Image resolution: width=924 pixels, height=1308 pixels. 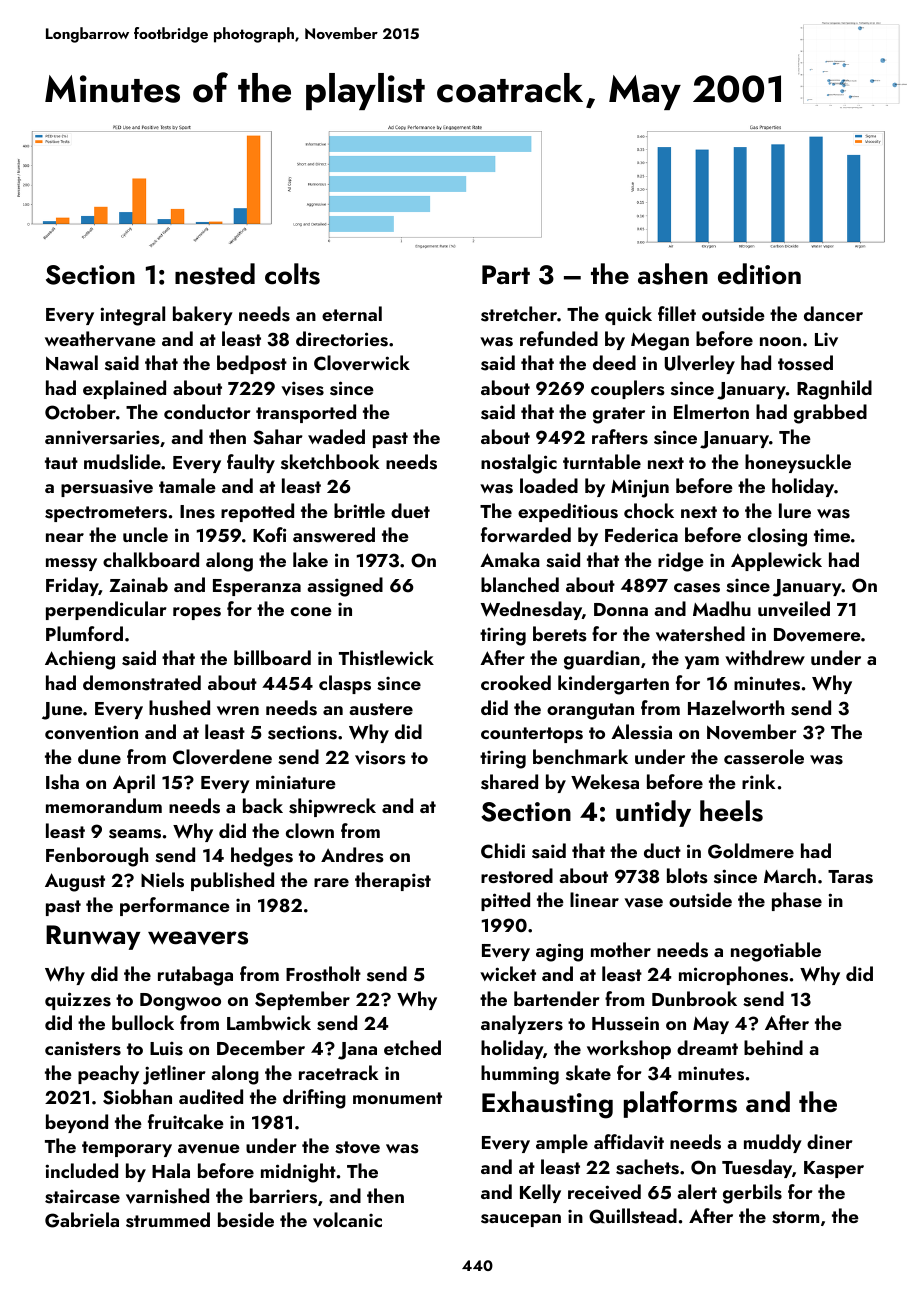 What do you see at coordinates (362, 363) in the screenshot?
I see `Cloverwick` at bounding box center [362, 363].
